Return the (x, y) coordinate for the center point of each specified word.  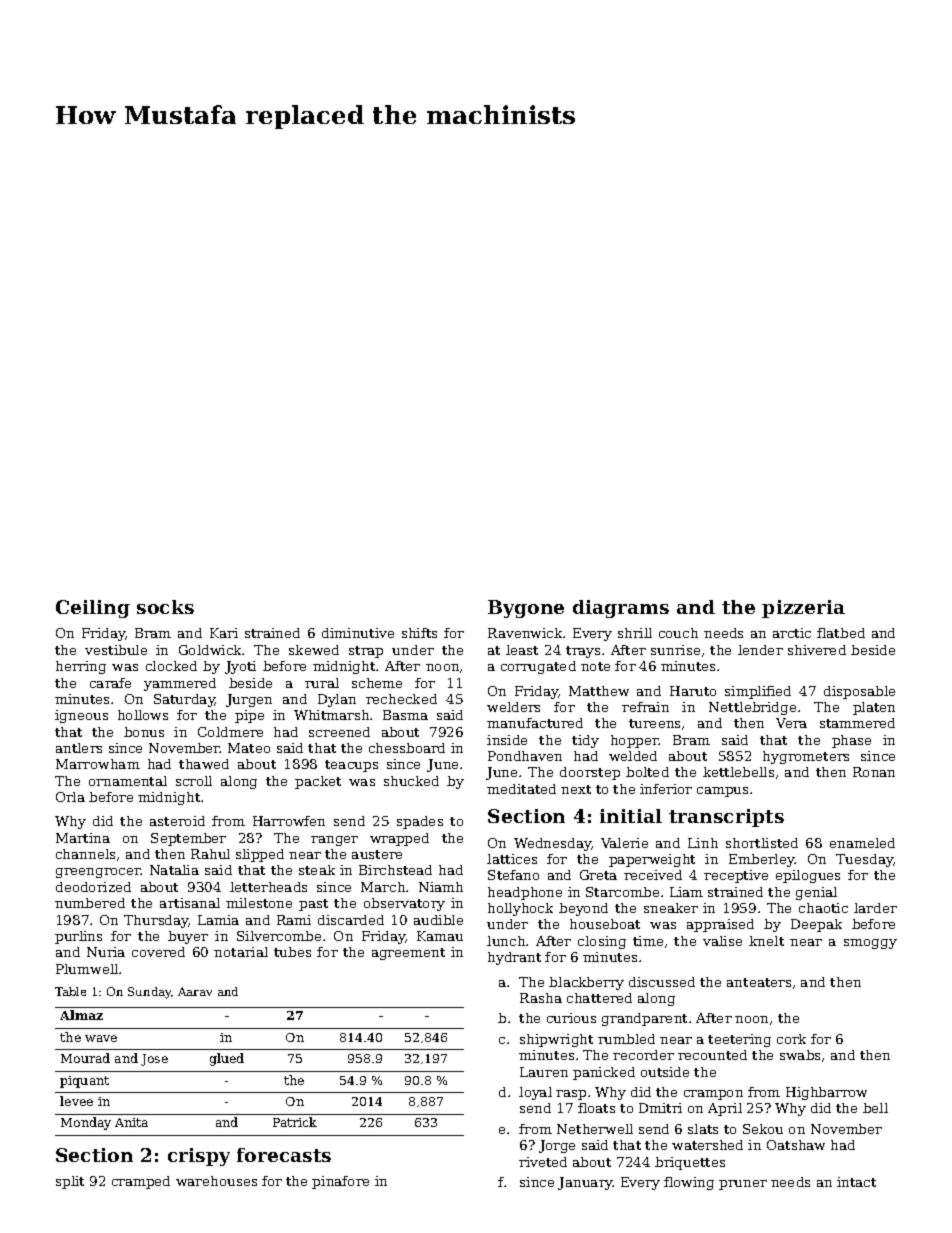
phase (851, 741)
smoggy (870, 944)
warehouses (216, 1181)
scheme (377, 683)
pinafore (340, 1182)
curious (571, 1018)
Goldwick (211, 650)
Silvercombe (279, 936)
